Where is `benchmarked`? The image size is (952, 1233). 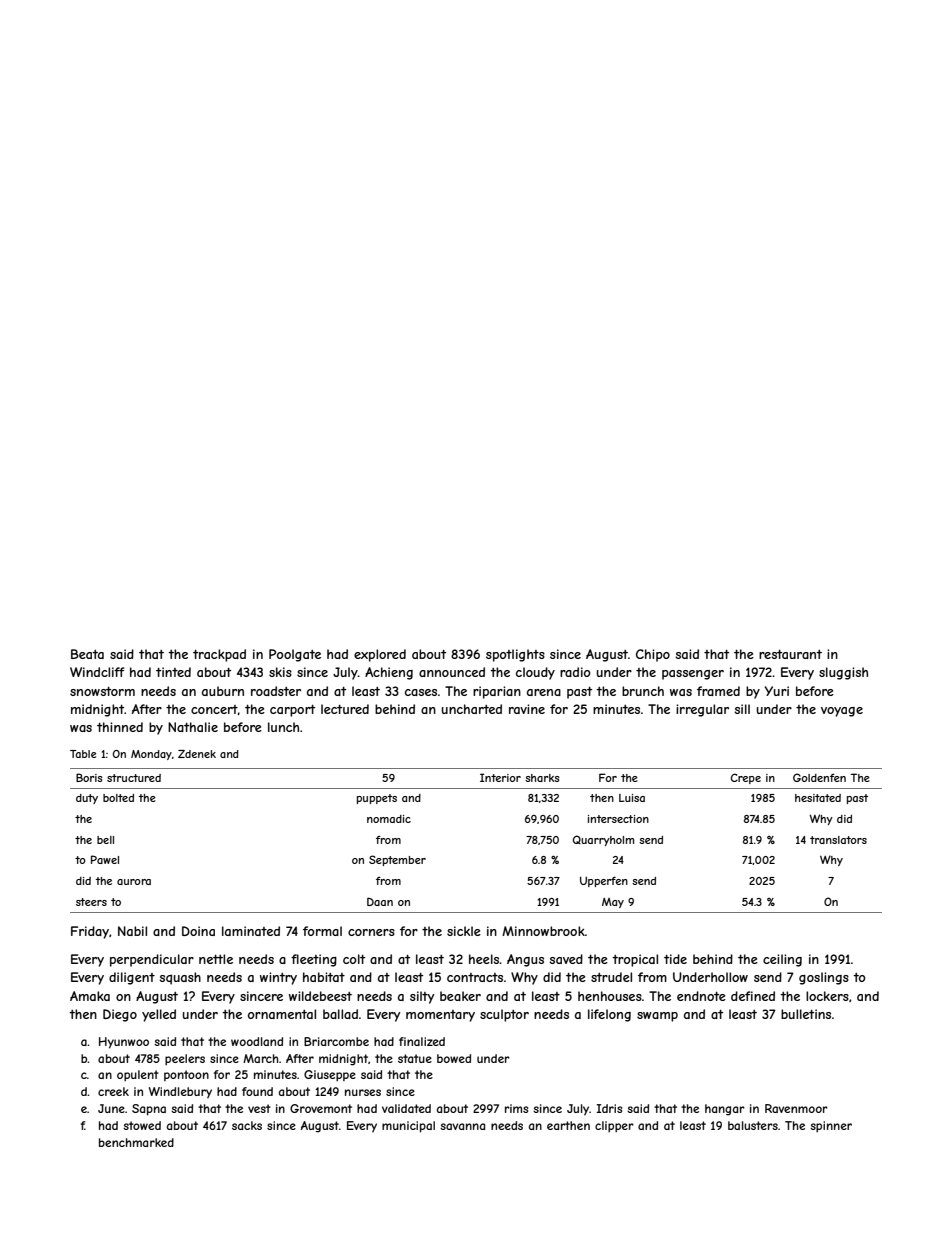
benchmarked is located at coordinates (136, 1142).
